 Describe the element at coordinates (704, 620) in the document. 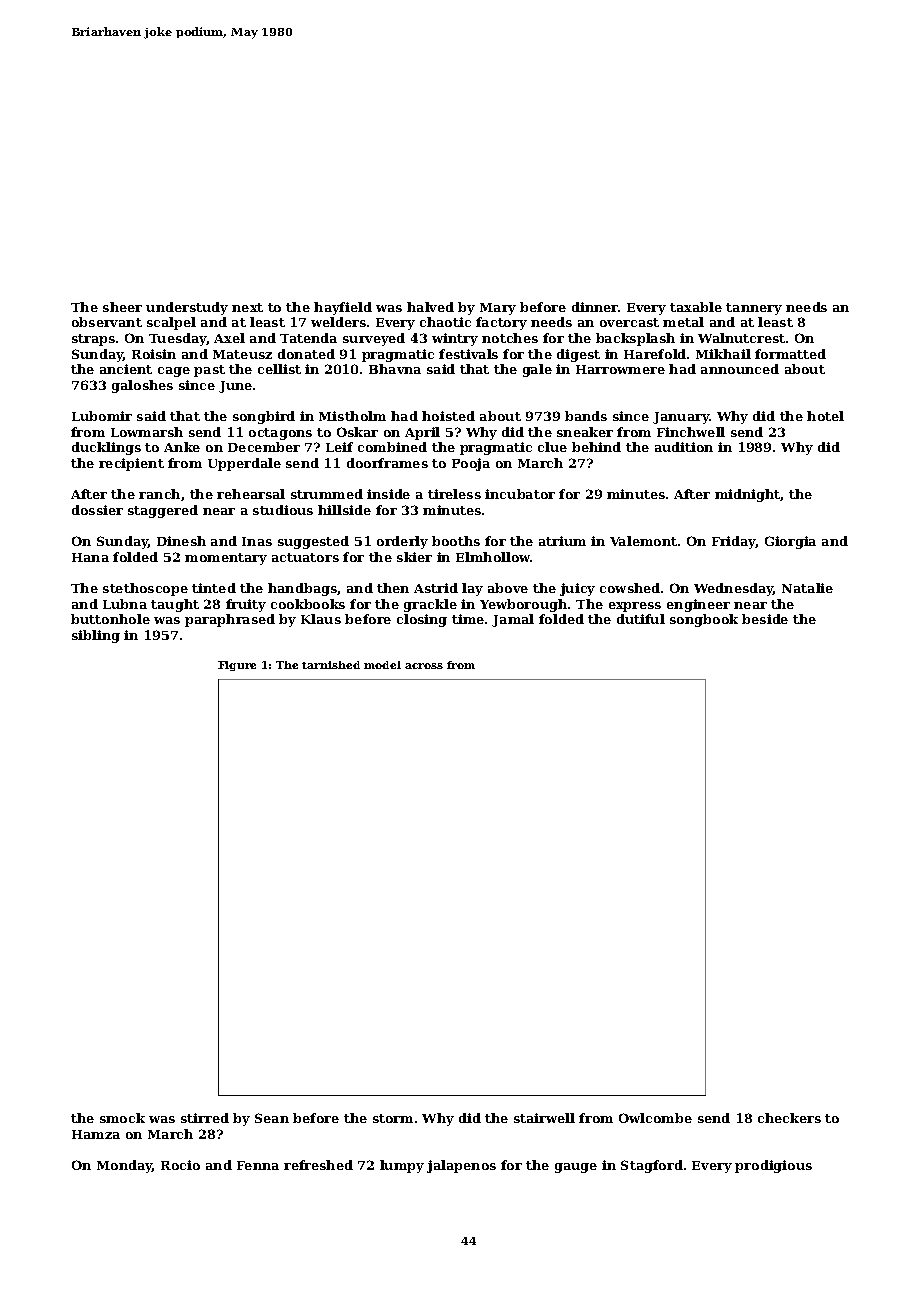

I see `songbook` at that location.
